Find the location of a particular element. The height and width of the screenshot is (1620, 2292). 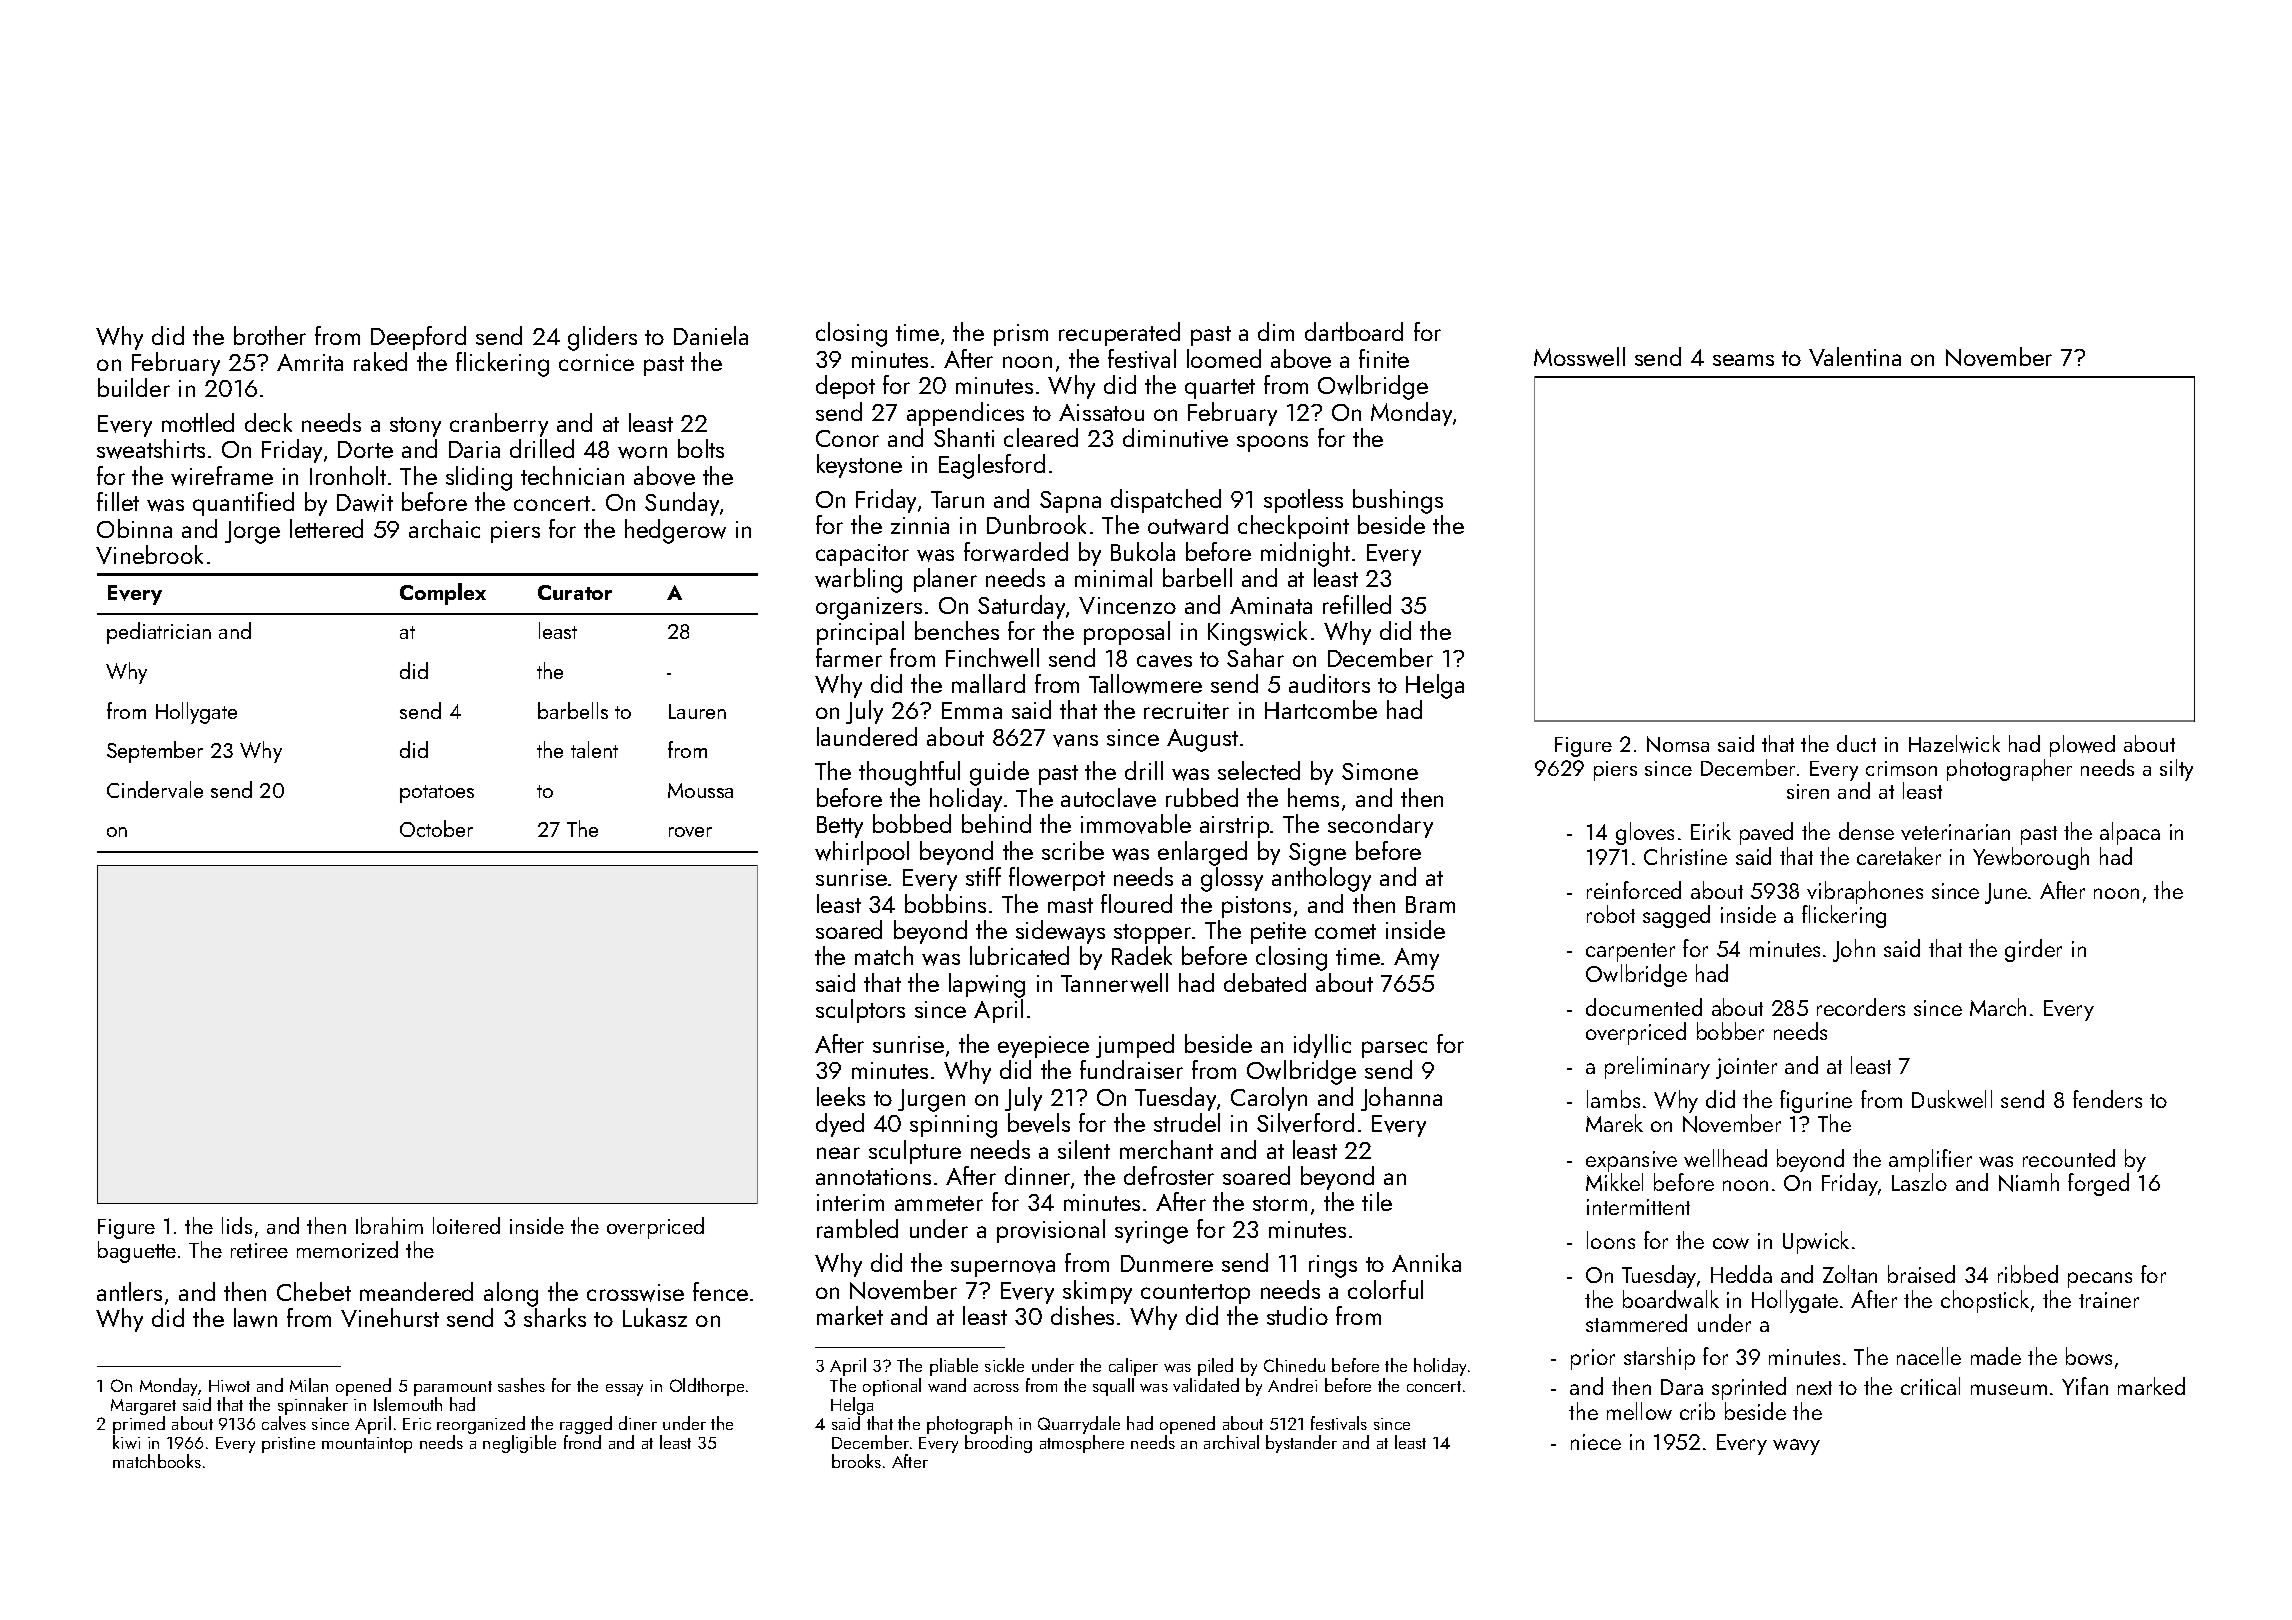

alpaca is located at coordinates (2130, 833).
